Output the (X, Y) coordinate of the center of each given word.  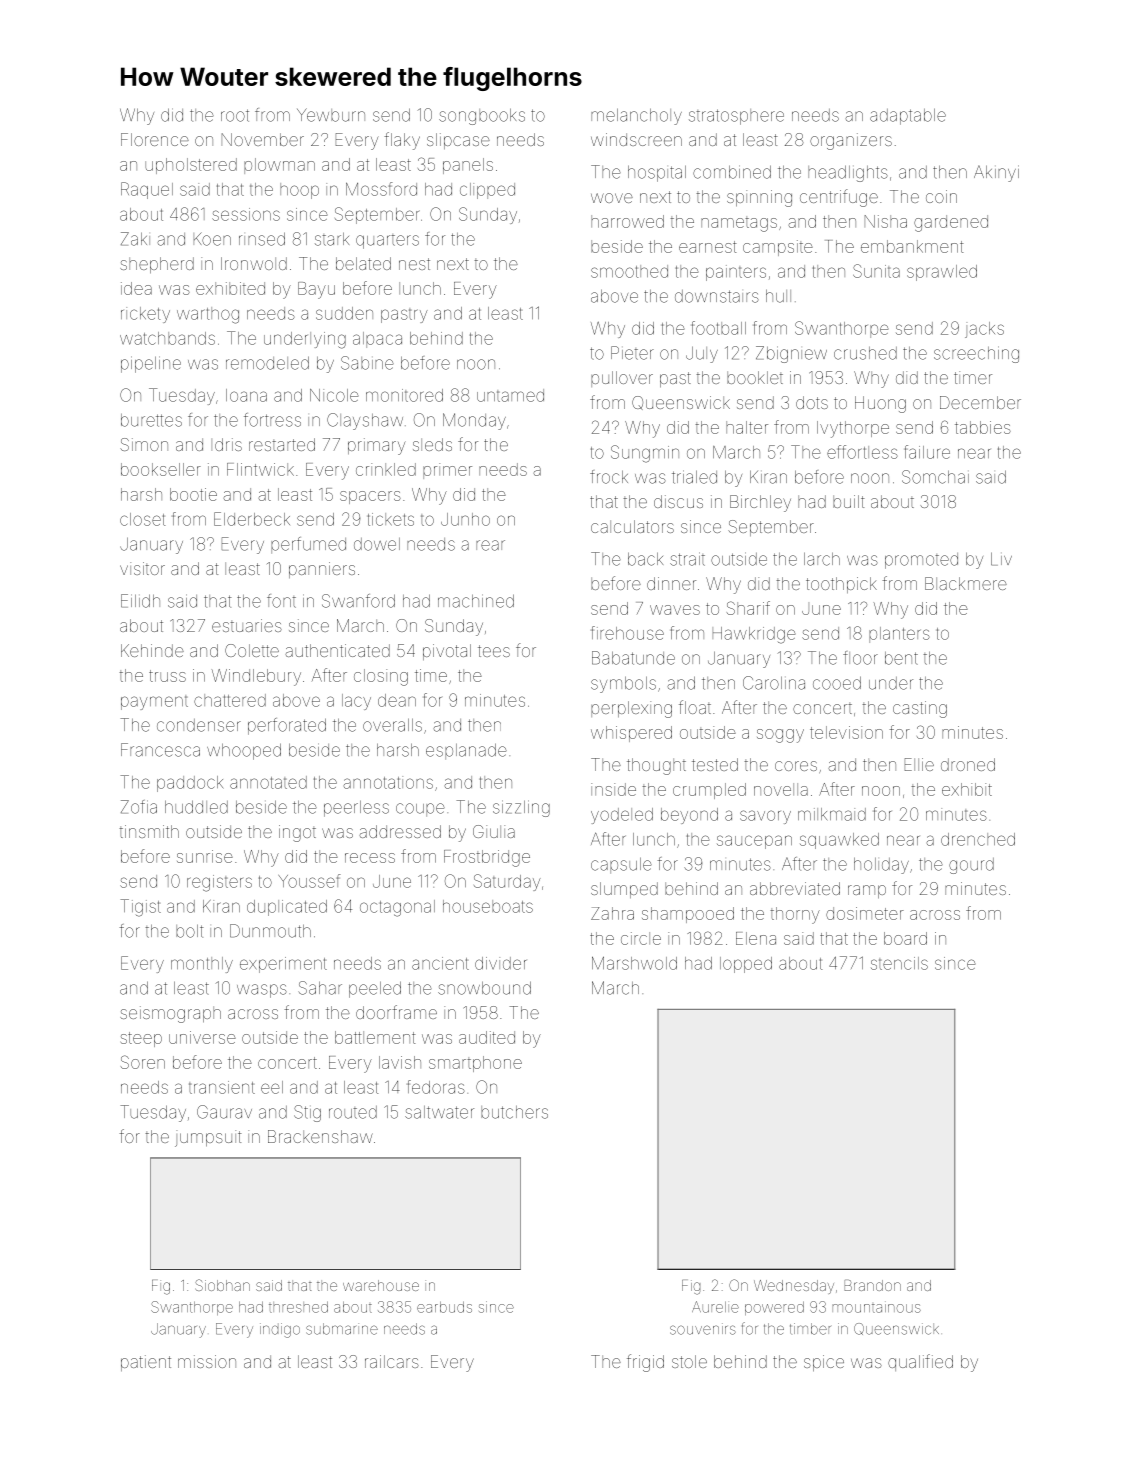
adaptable (908, 116)
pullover (622, 379)
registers (219, 883)
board (905, 938)
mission (207, 1361)
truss (167, 676)
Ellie (919, 764)
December (980, 402)
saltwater (439, 1112)
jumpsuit (208, 1138)
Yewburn (331, 115)
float (695, 707)
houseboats (488, 906)
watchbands (167, 338)
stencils (899, 963)
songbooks (482, 116)
